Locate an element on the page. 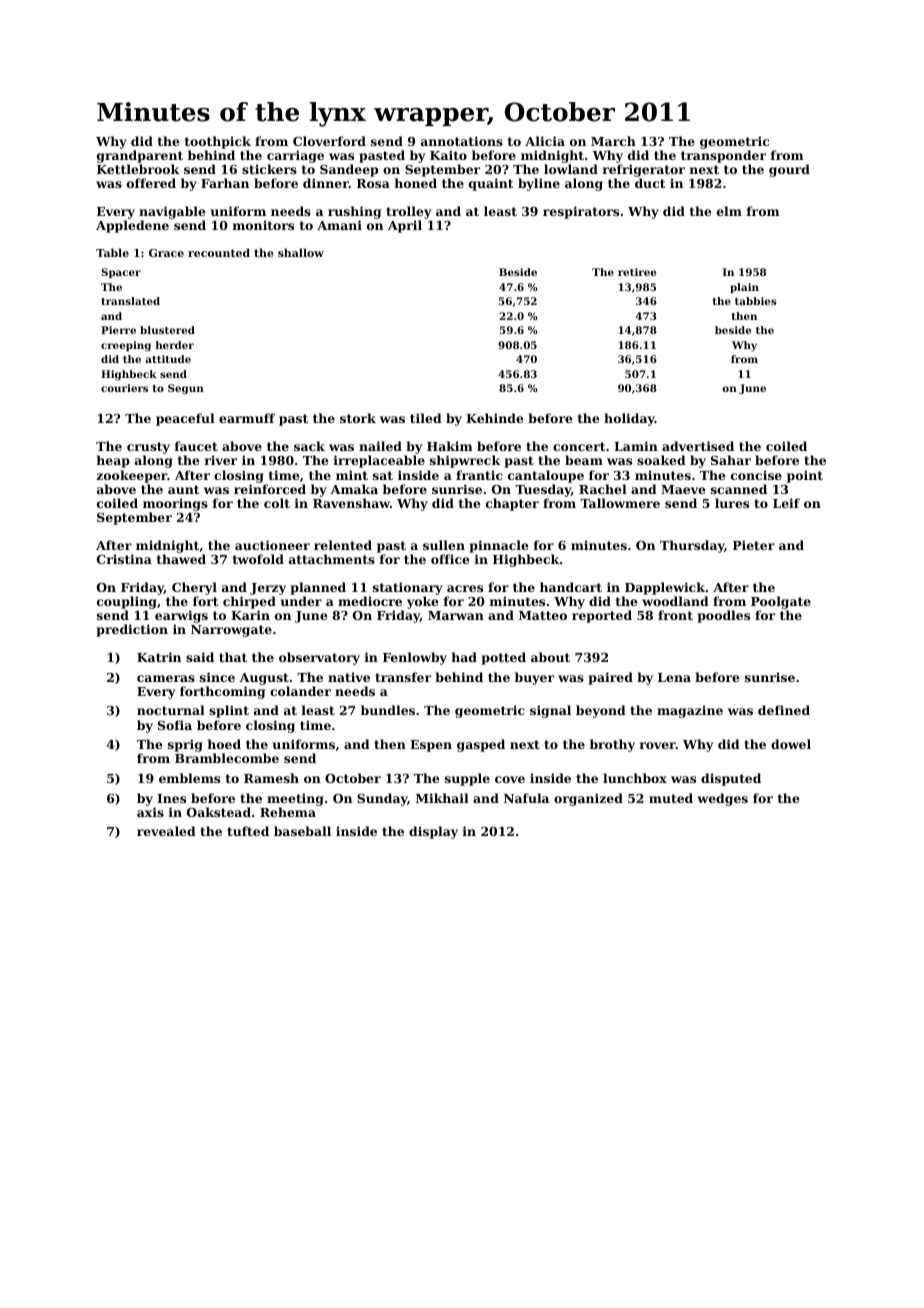 The height and width of the image is (1308, 924). Amani is located at coordinates (339, 225).
